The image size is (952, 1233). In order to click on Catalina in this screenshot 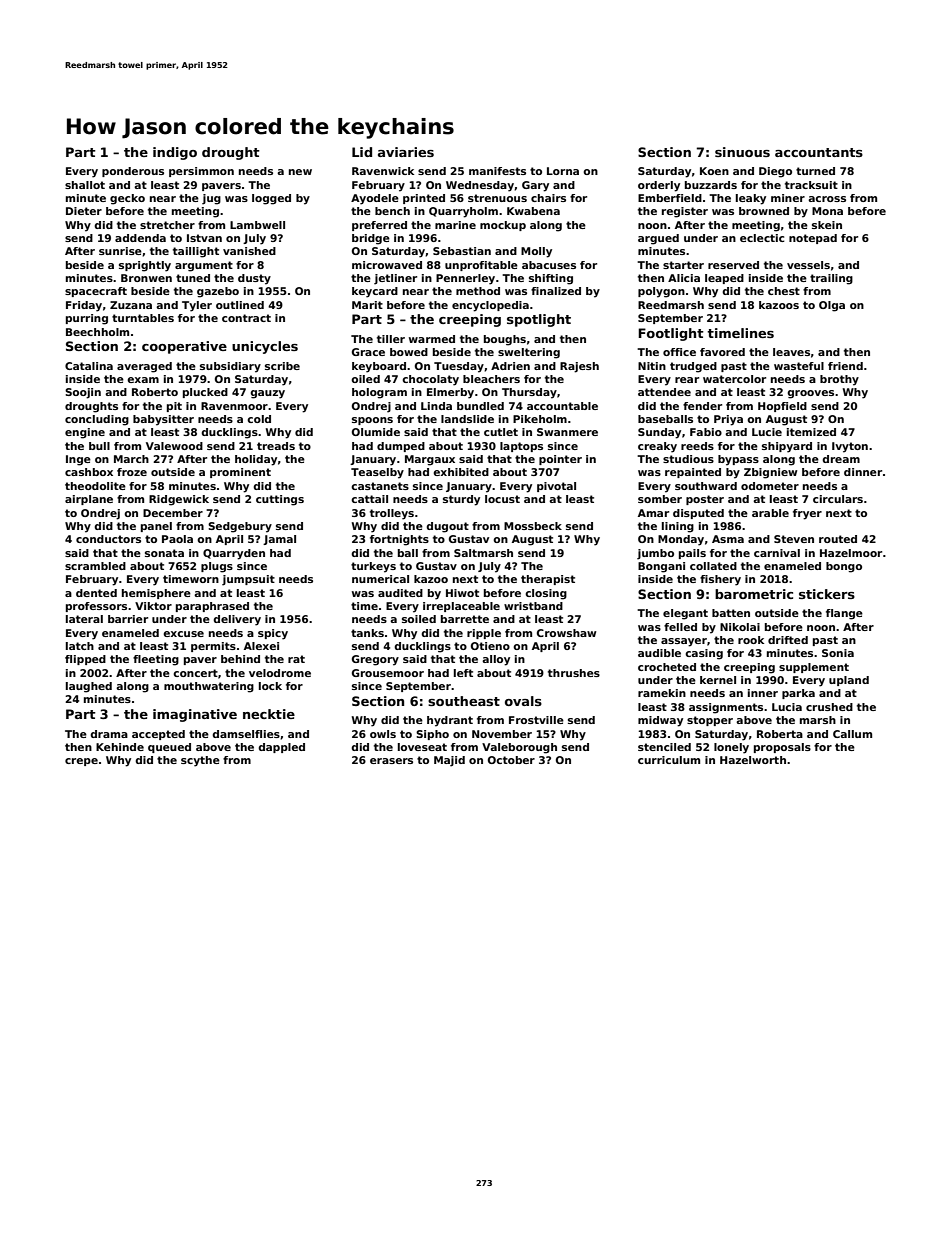, I will do `click(89, 366)`.
